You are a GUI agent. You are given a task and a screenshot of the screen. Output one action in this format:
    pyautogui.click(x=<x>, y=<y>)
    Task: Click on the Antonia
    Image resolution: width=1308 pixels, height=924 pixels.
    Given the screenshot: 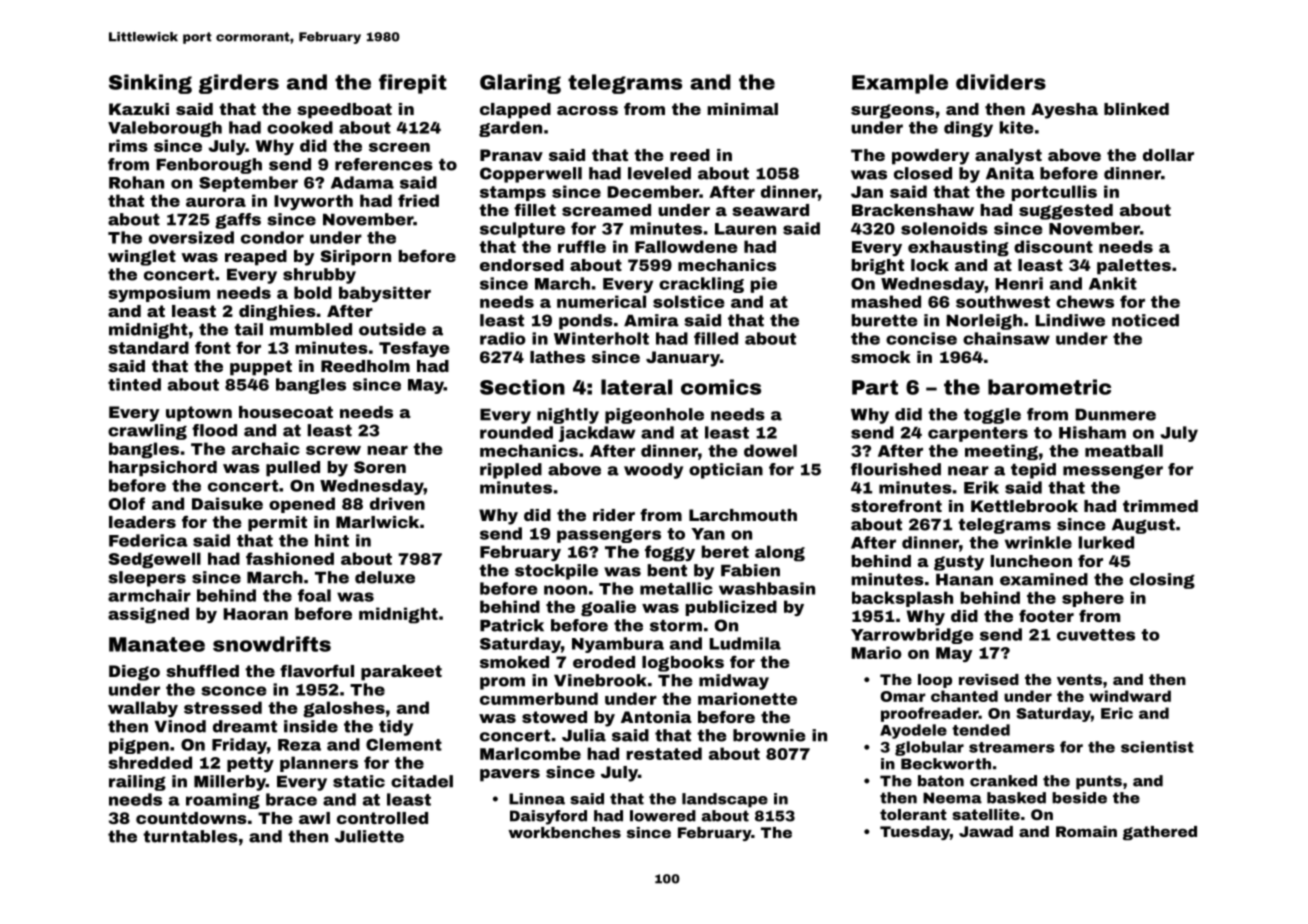 What is the action you would take?
    pyautogui.click(x=656, y=717)
